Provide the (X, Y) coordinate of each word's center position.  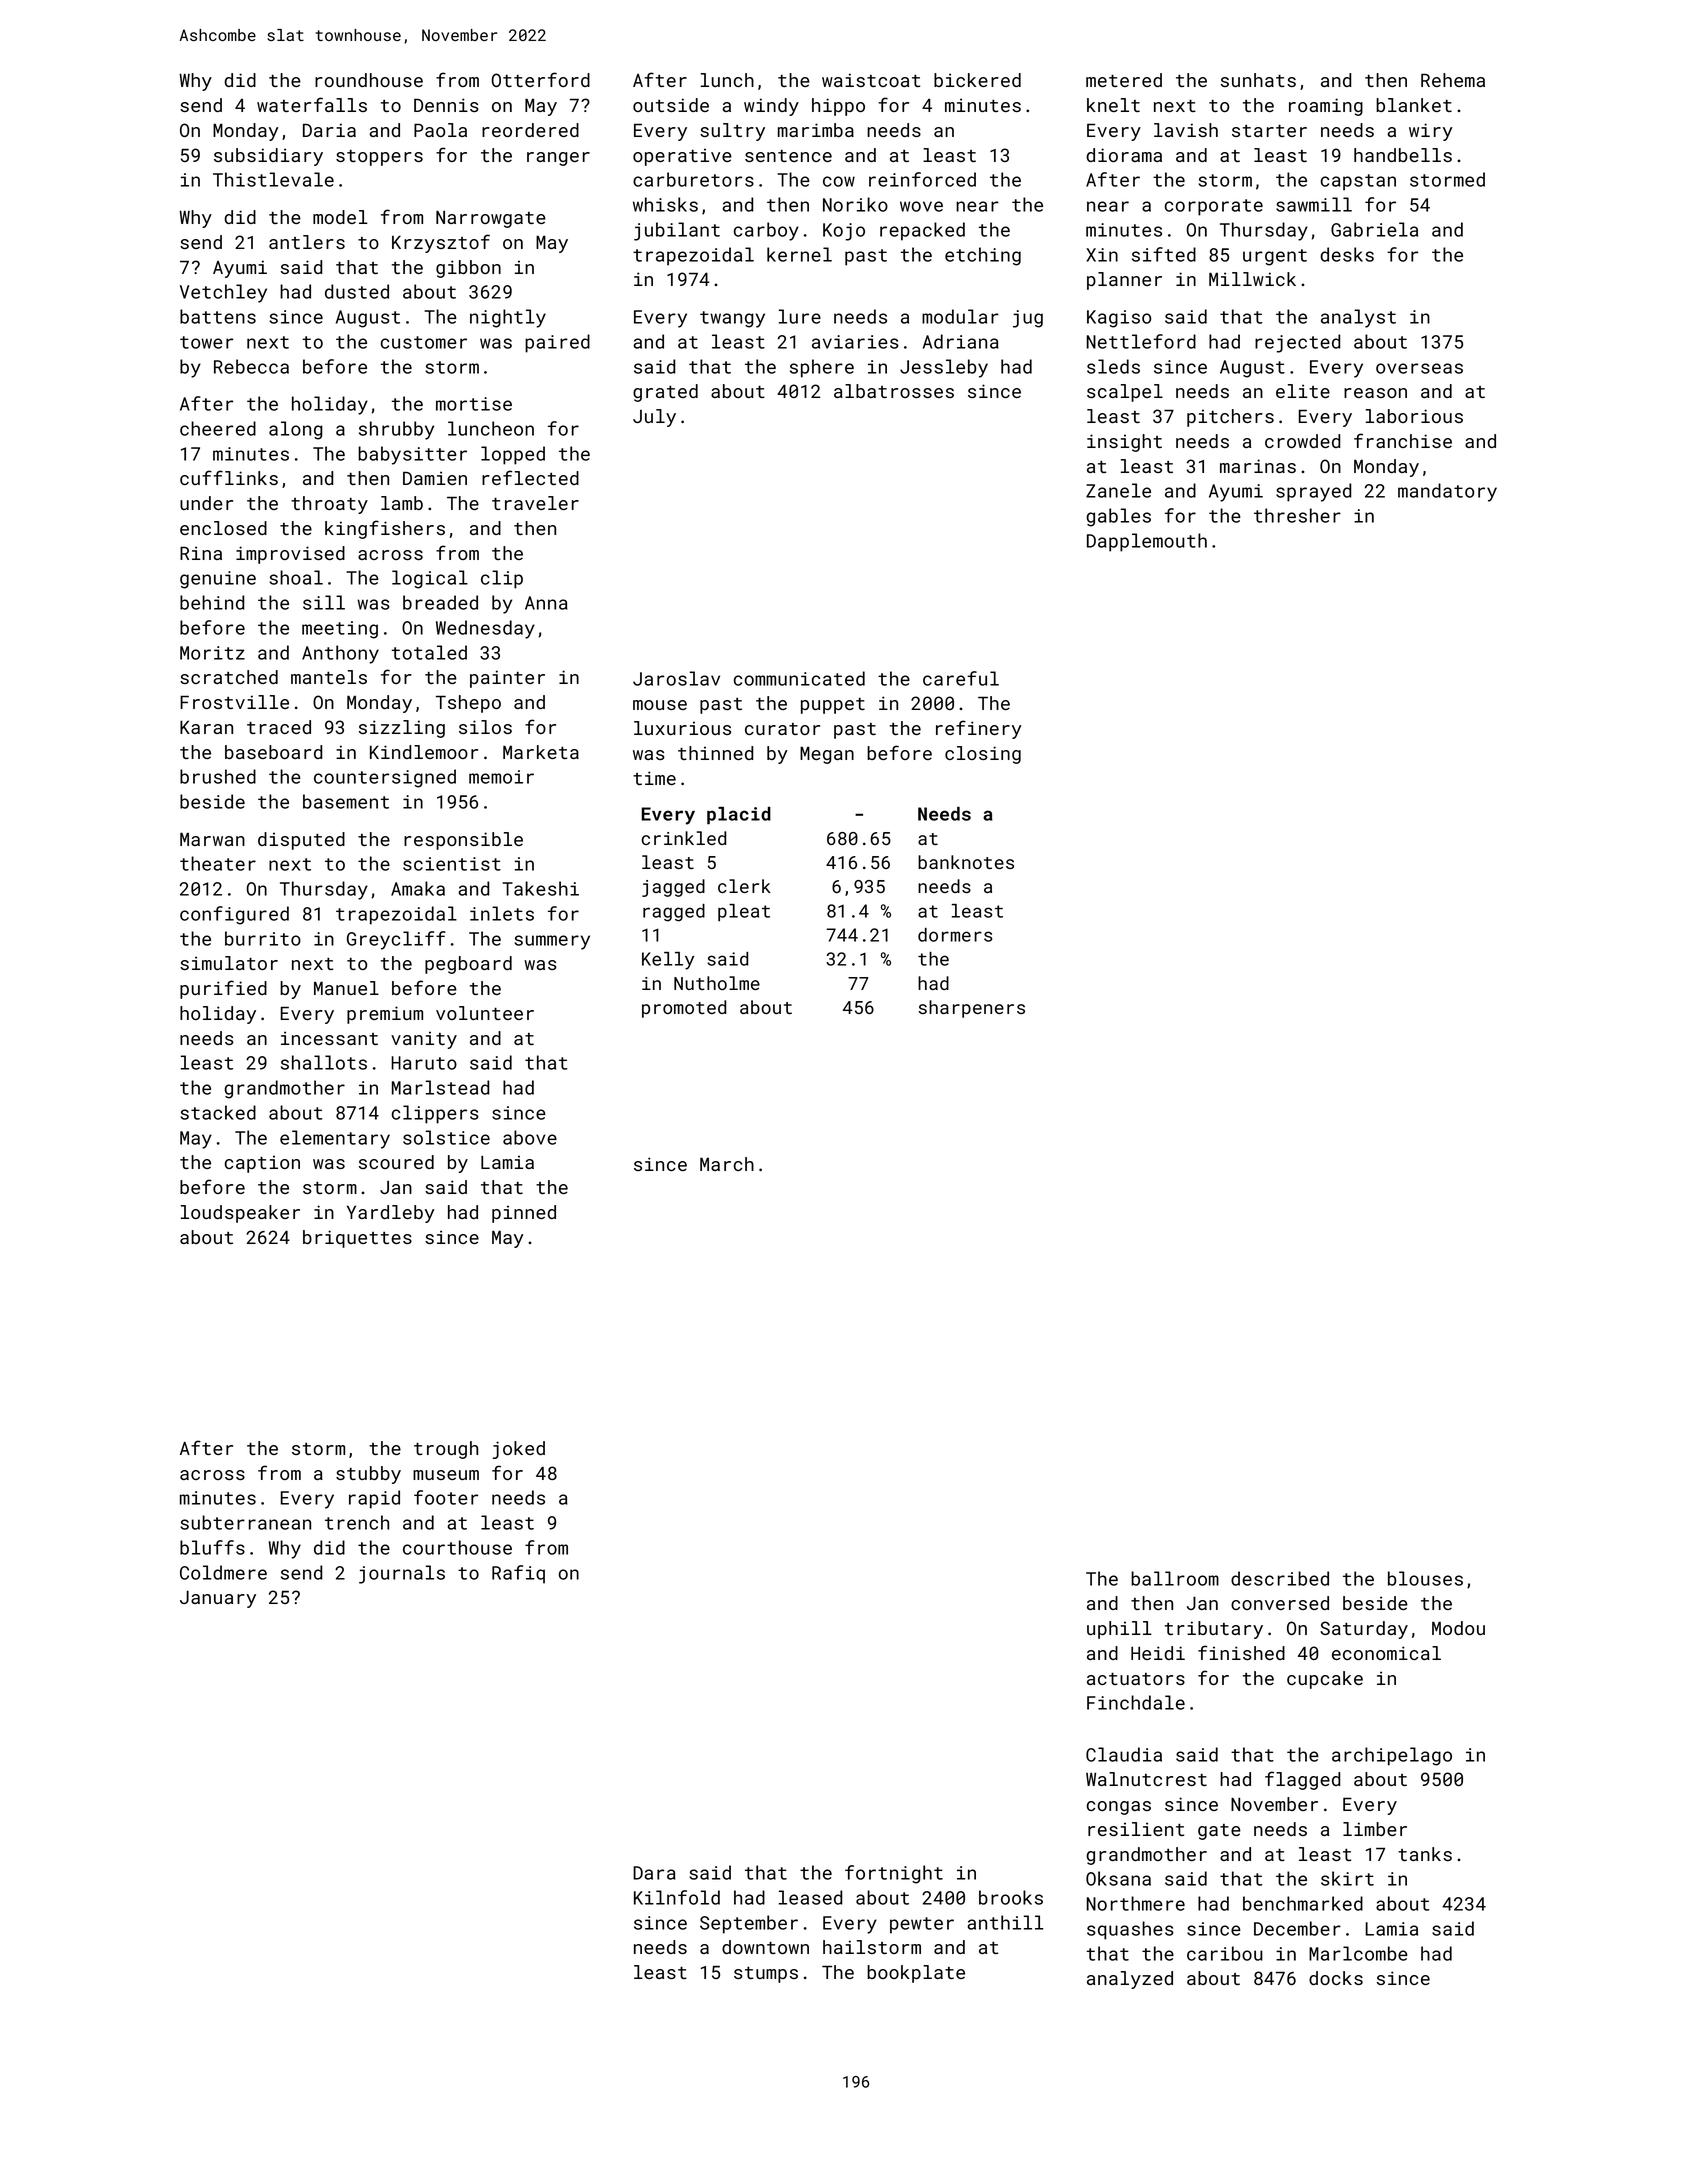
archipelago (1392, 1756)
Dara (654, 1873)
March (727, 1164)
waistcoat (871, 80)
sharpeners (972, 1009)
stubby (368, 1475)
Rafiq (518, 1574)
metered (1124, 80)
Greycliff (396, 940)
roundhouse (369, 80)
